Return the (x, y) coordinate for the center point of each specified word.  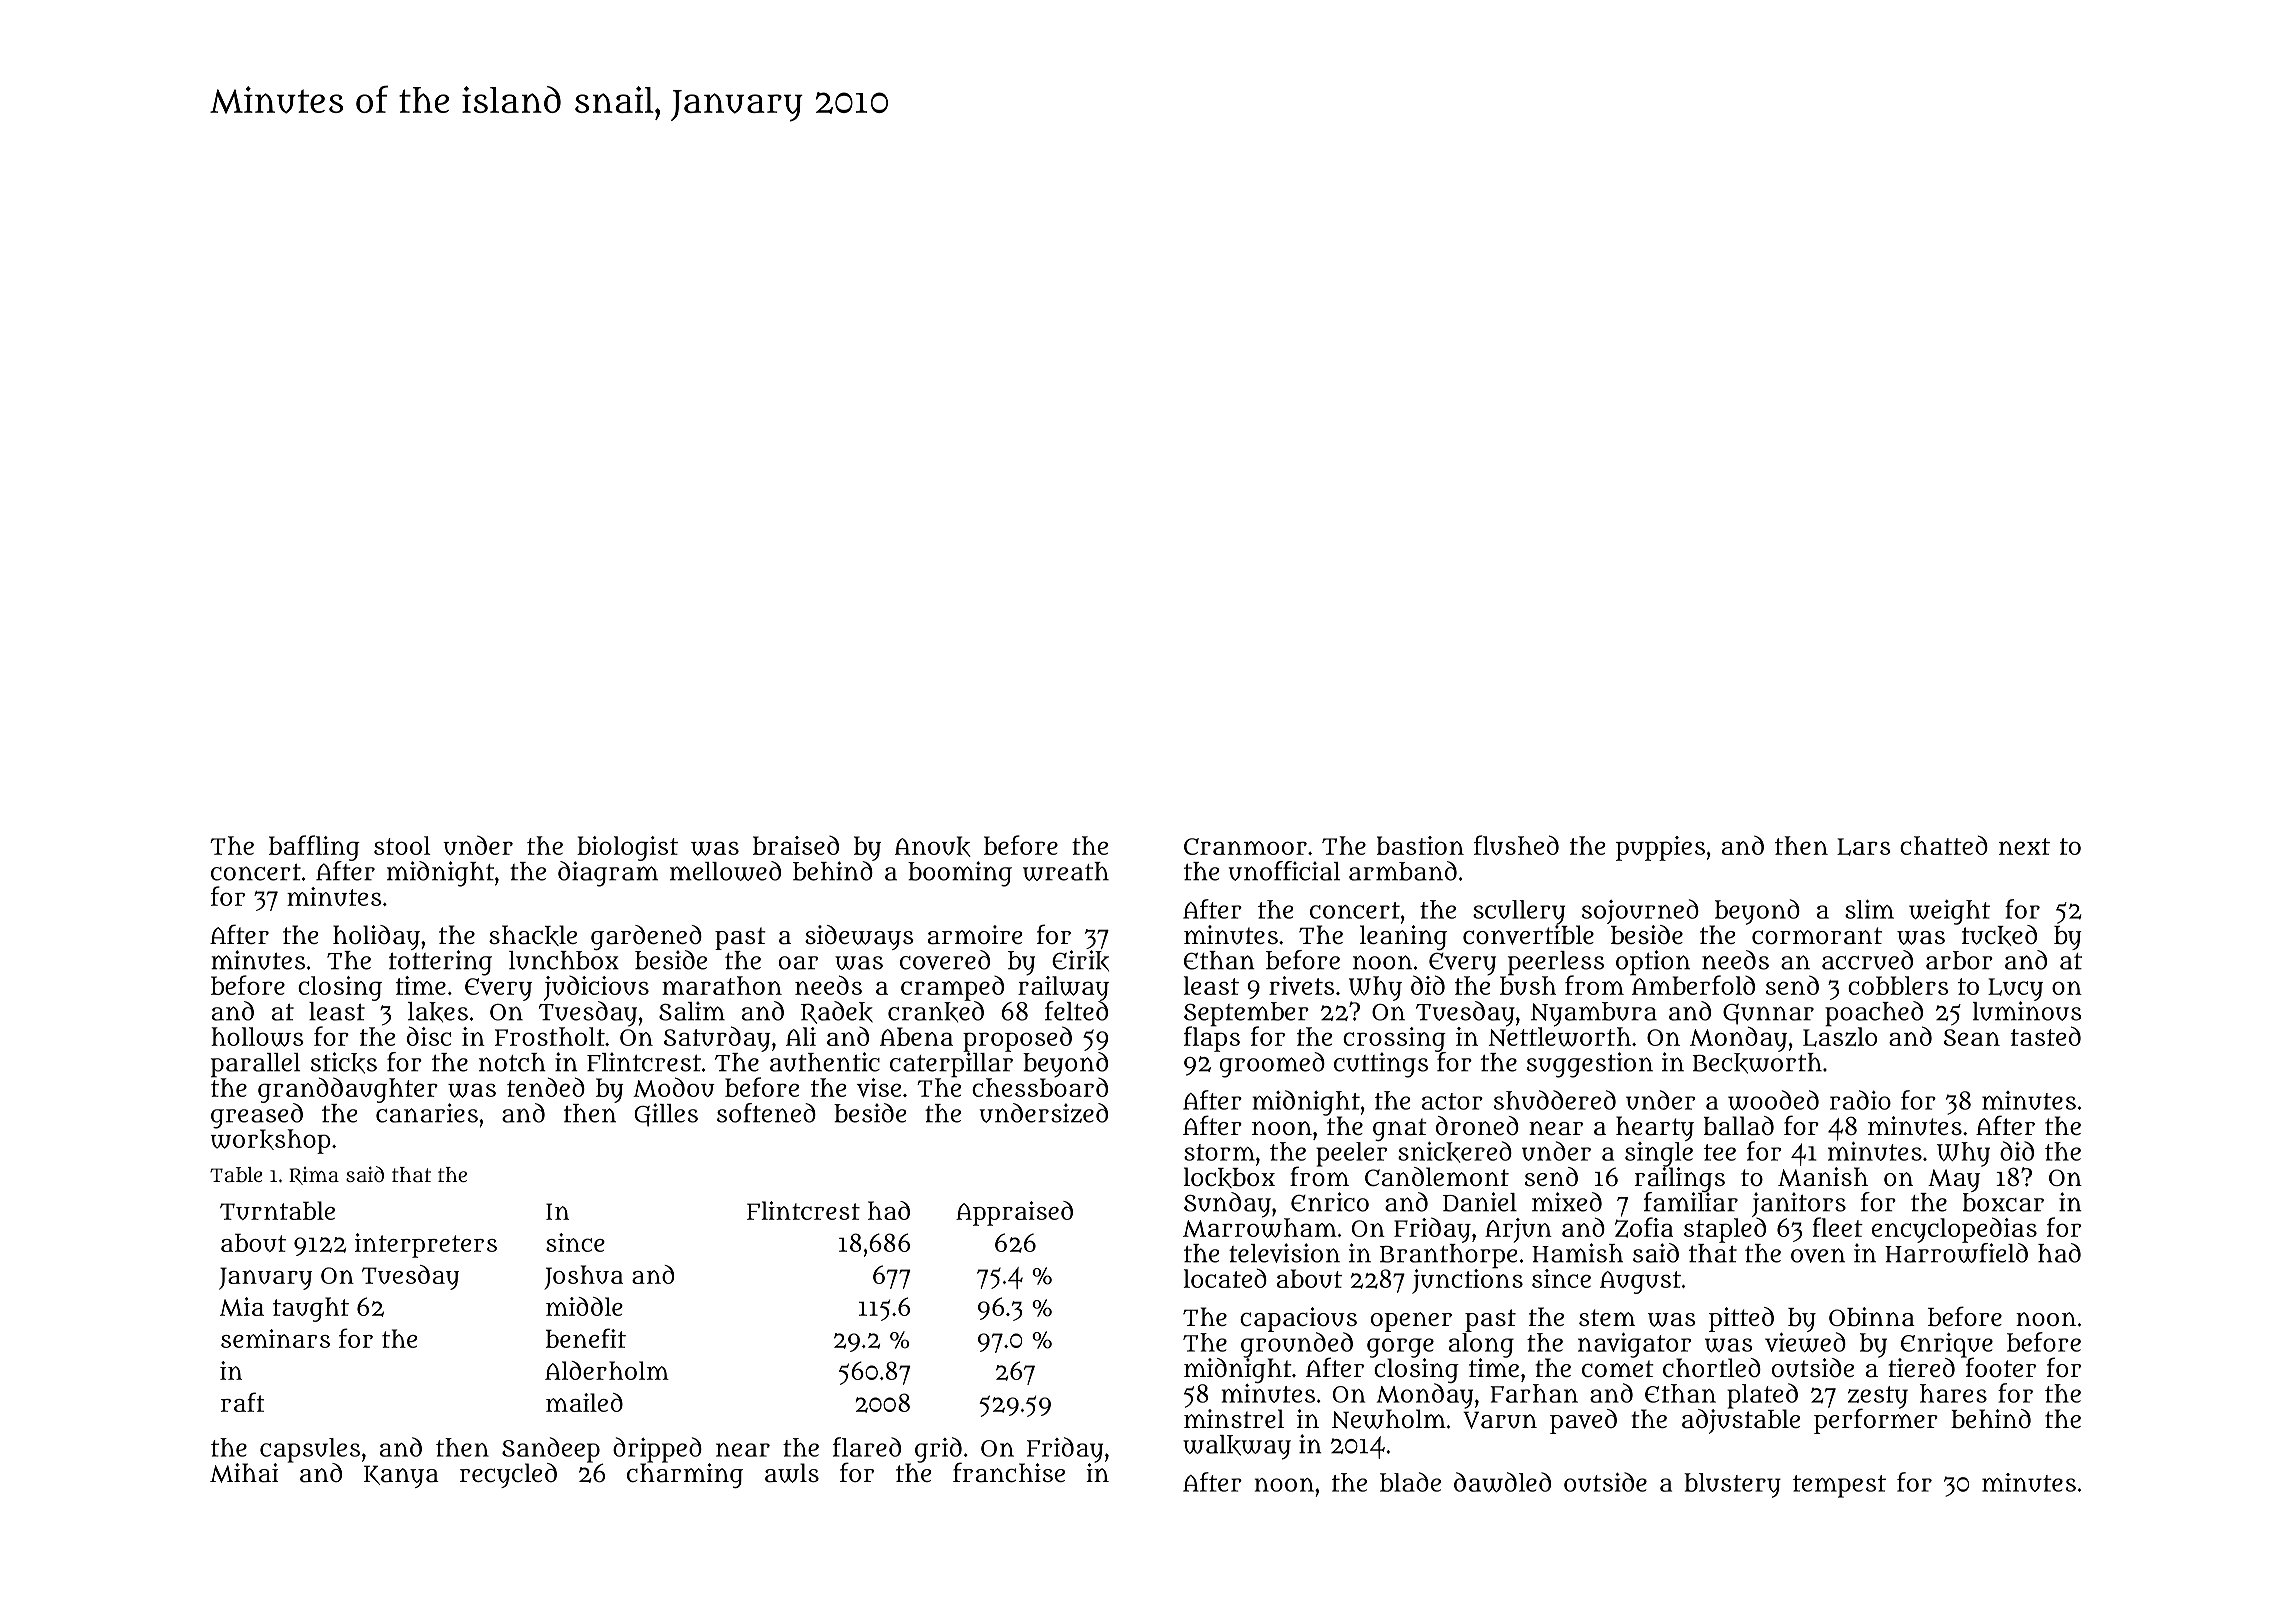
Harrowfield (1956, 1253)
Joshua (583, 1277)
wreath (1066, 871)
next (2024, 846)
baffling (314, 848)
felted (1076, 1011)
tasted (2046, 1036)
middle (584, 1306)
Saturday (717, 1039)
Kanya (401, 1476)
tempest (1839, 1486)
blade (1410, 1482)
